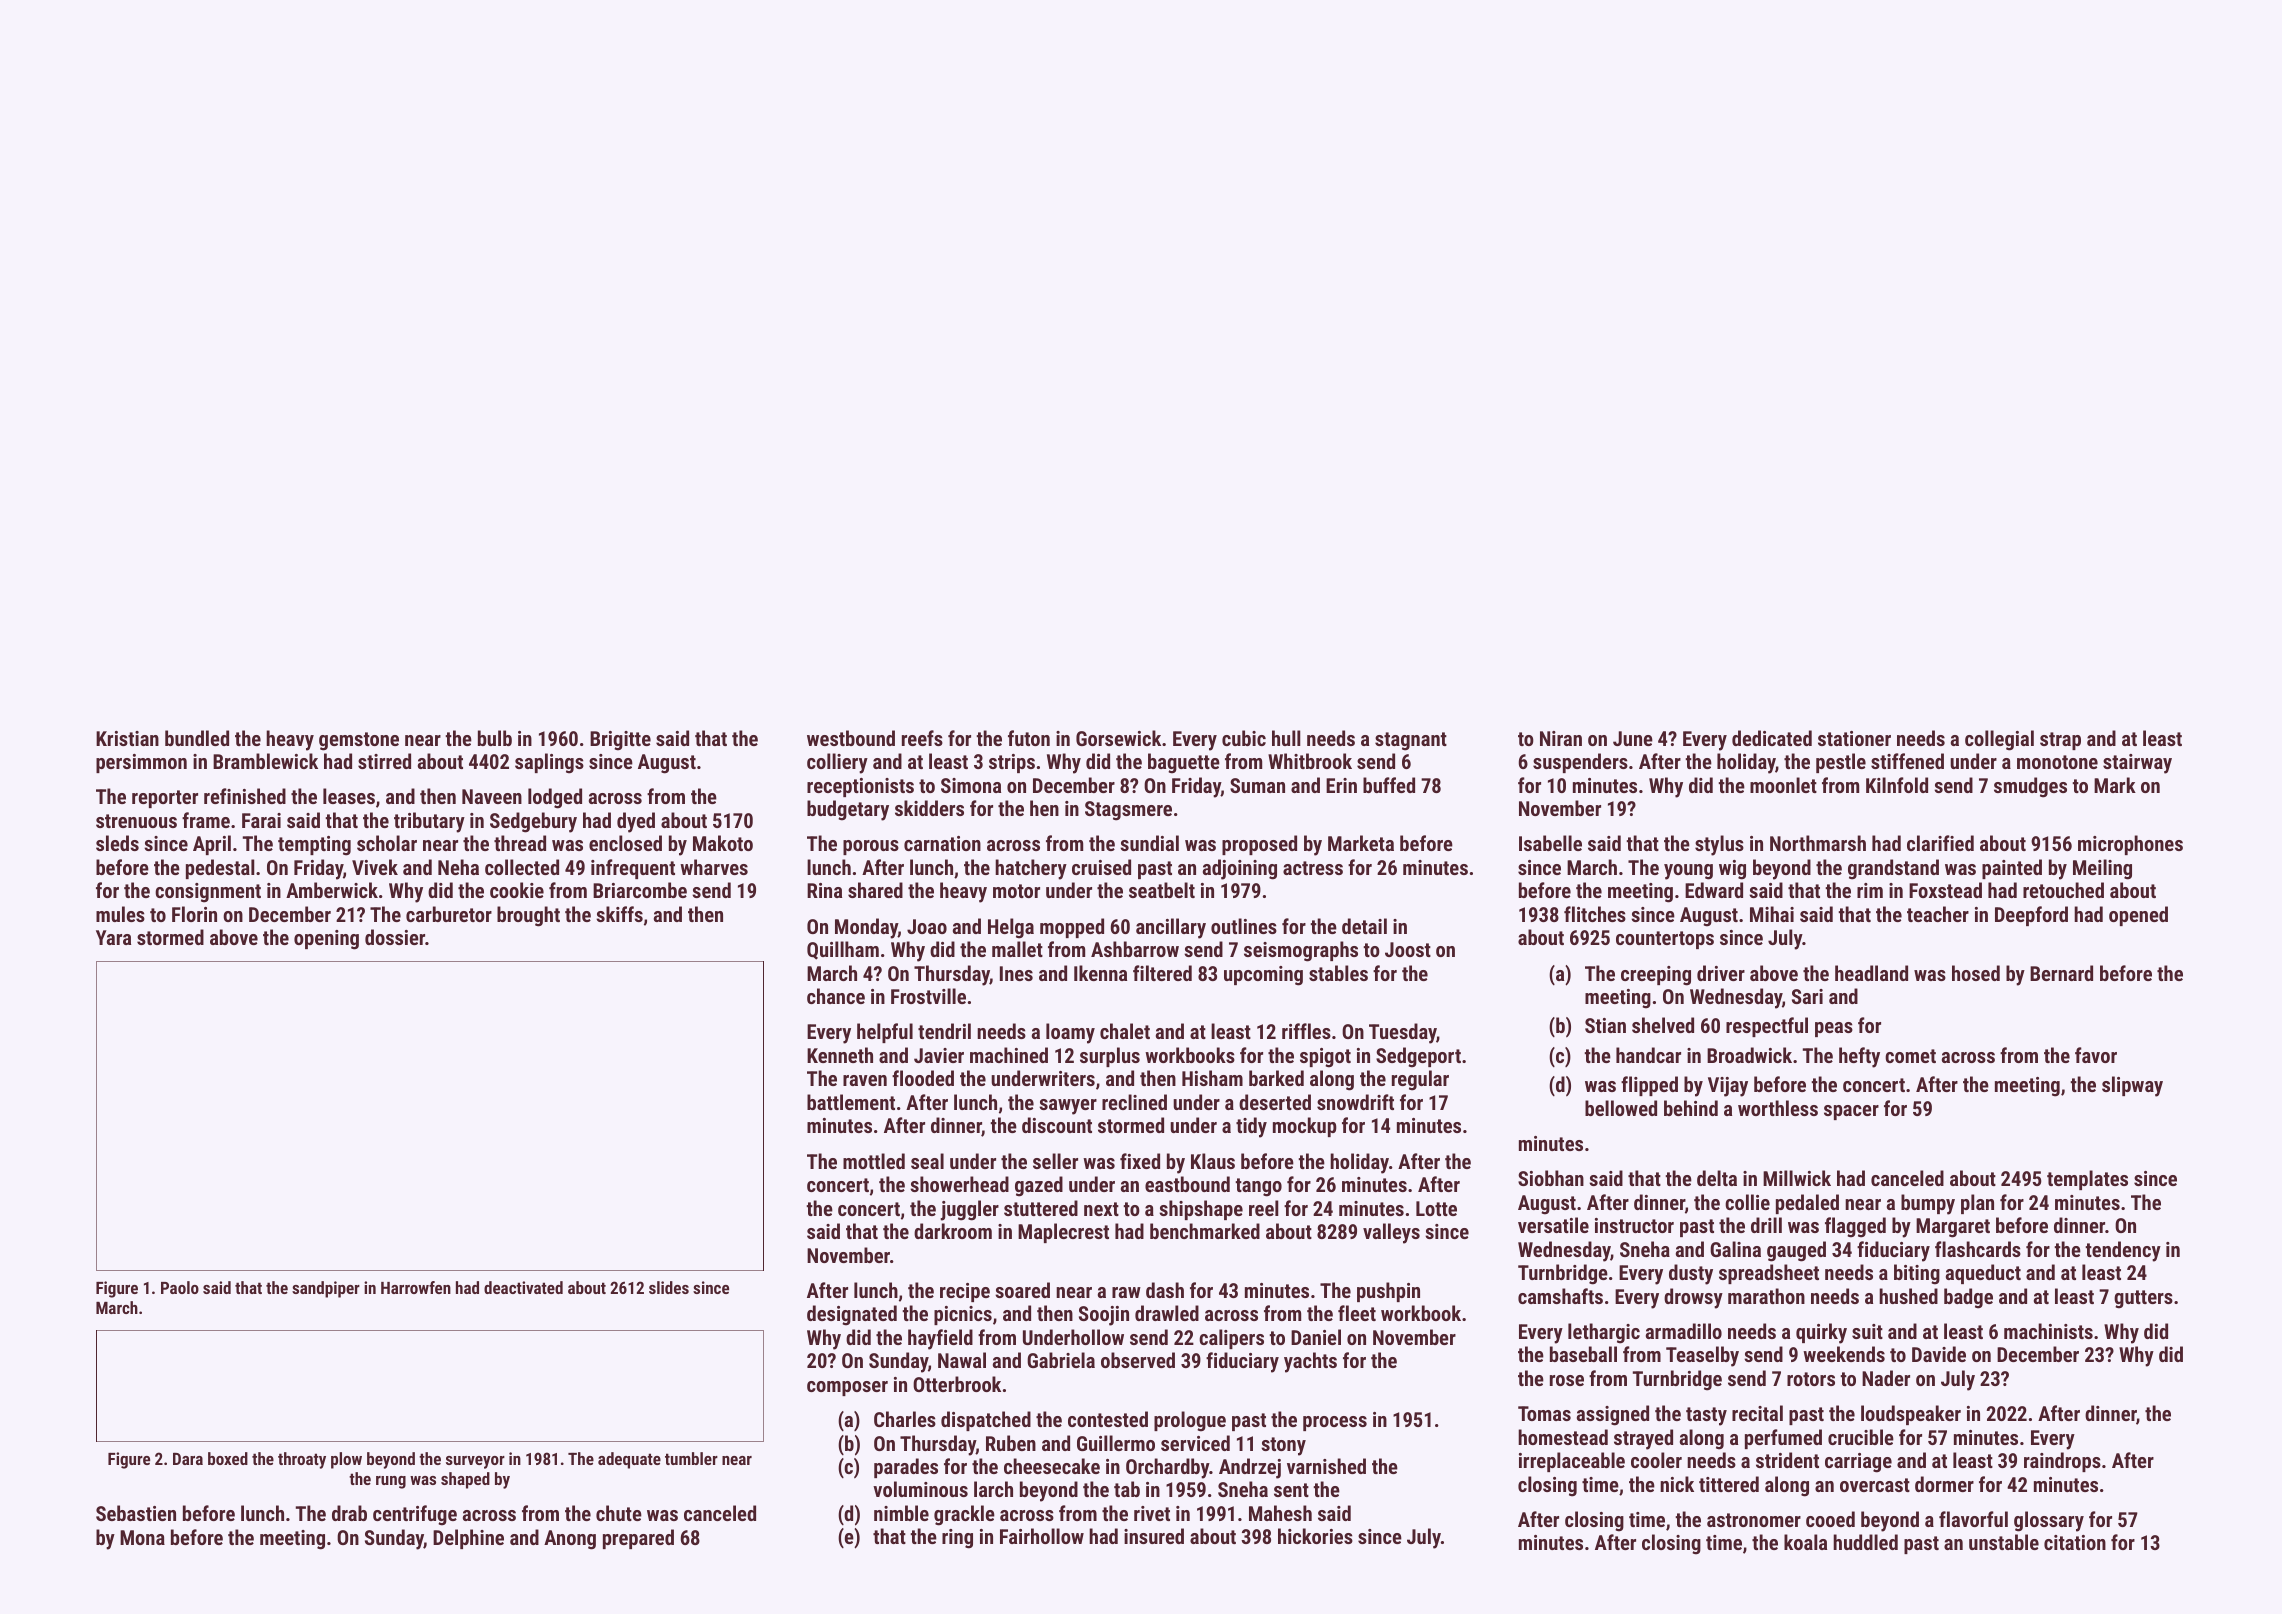 The width and height of the image is (2282, 1614). I want to click on detail, so click(1364, 926).
